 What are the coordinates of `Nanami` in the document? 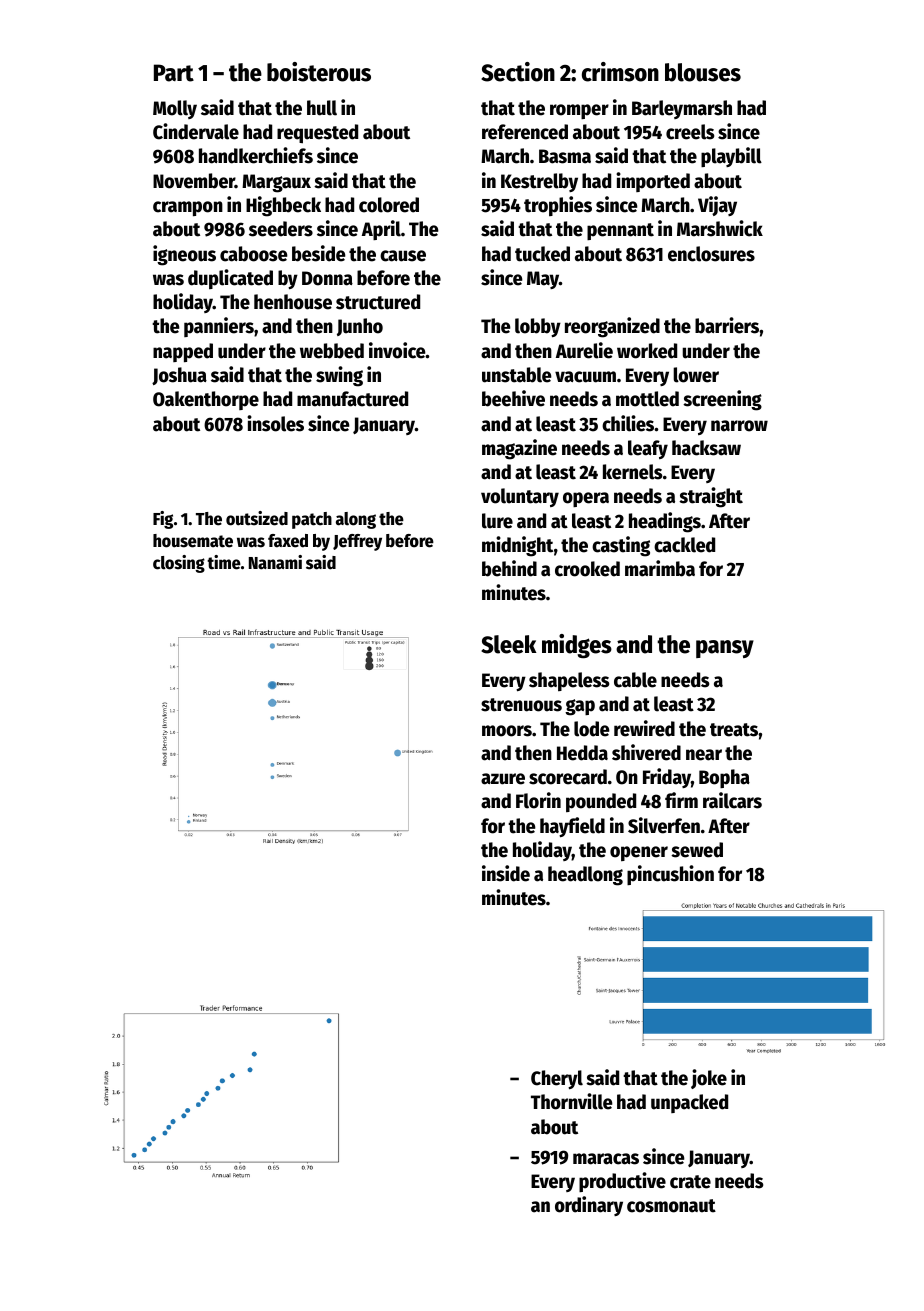 It's located at (275, 562).
